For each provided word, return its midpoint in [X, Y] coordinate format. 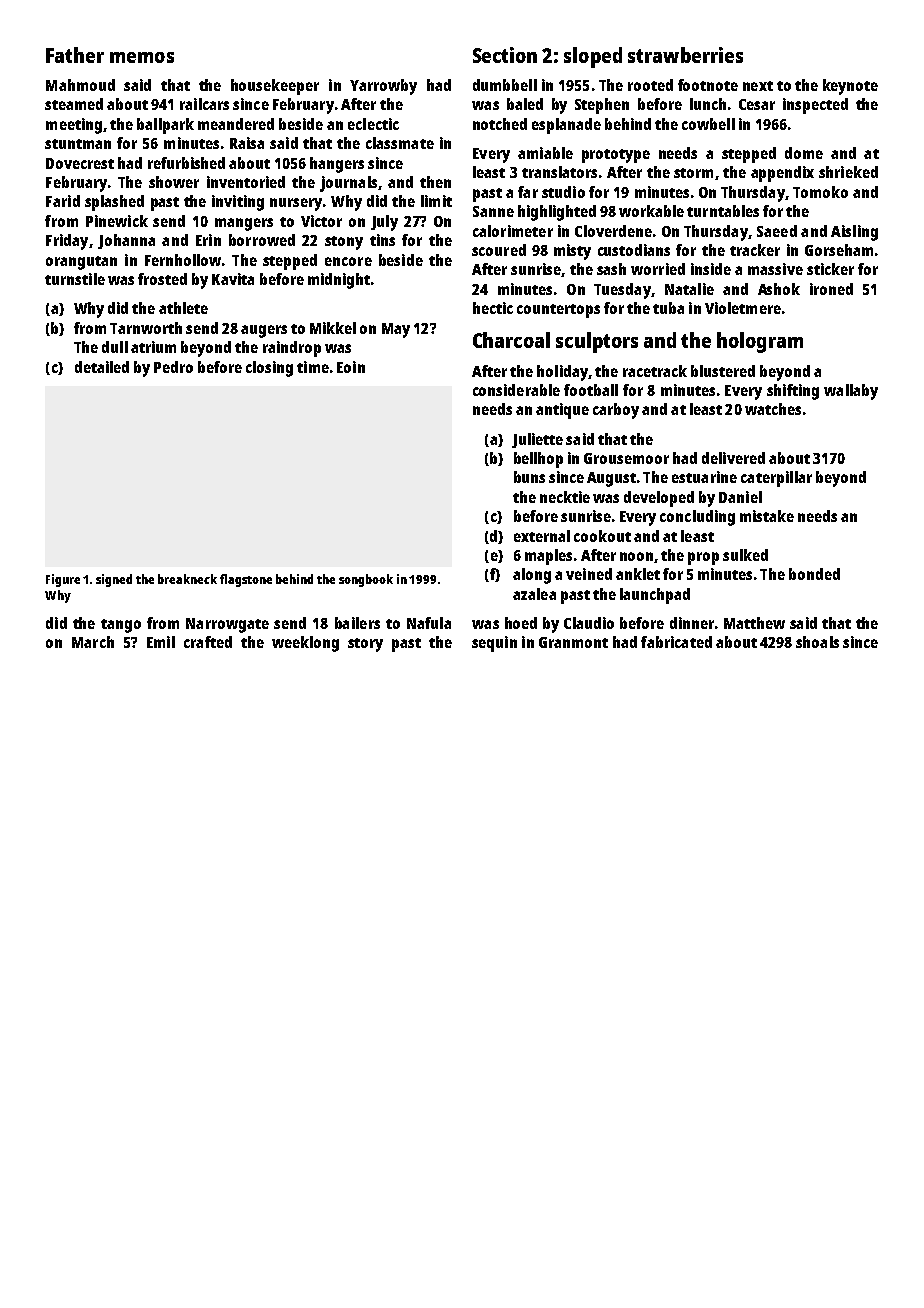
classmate [400, 143]
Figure [63, 580]
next [758, 86]
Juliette [537, 440]
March [93, 642]
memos [142, 57]
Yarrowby [383, 87]
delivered [733, 458]
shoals [817, 642]
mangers [244, 224]
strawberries [685, 55]
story [365, 645]
